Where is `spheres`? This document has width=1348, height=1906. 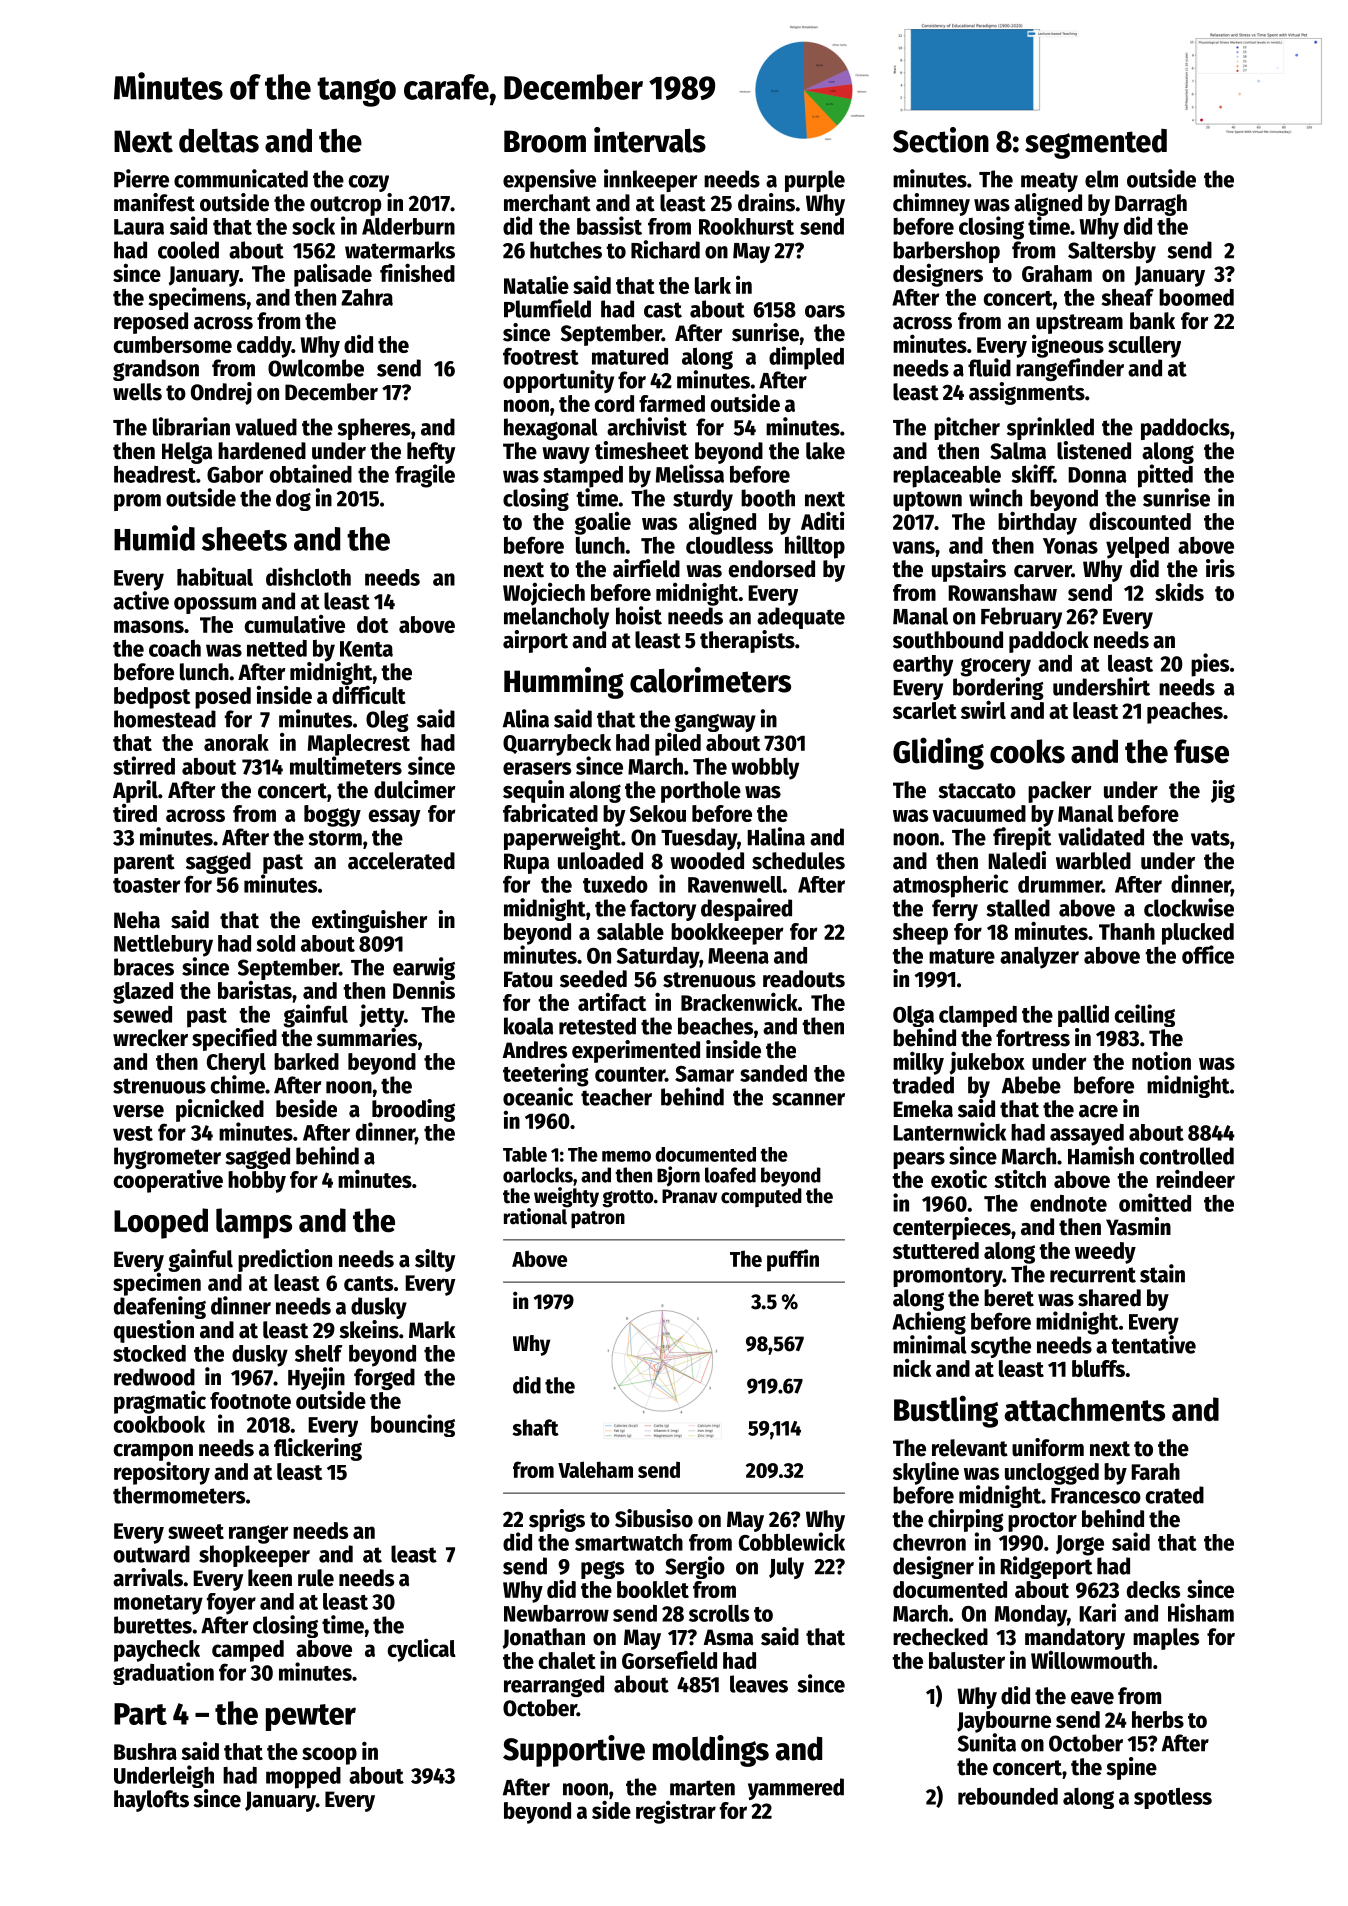
spheres is located at coordinates (374, 429).
